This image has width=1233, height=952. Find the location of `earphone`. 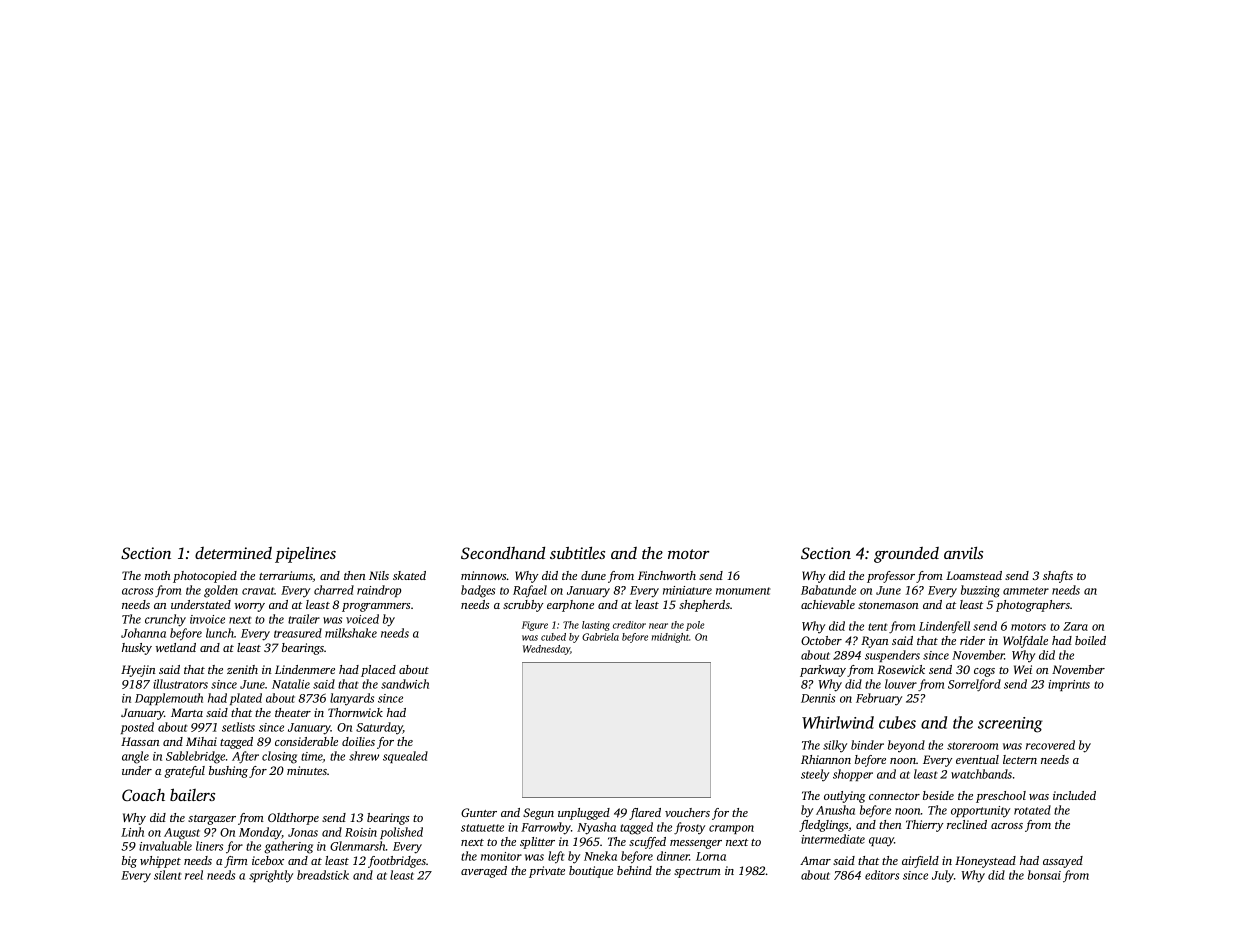

earphone is located at coordinates (570, 606).
